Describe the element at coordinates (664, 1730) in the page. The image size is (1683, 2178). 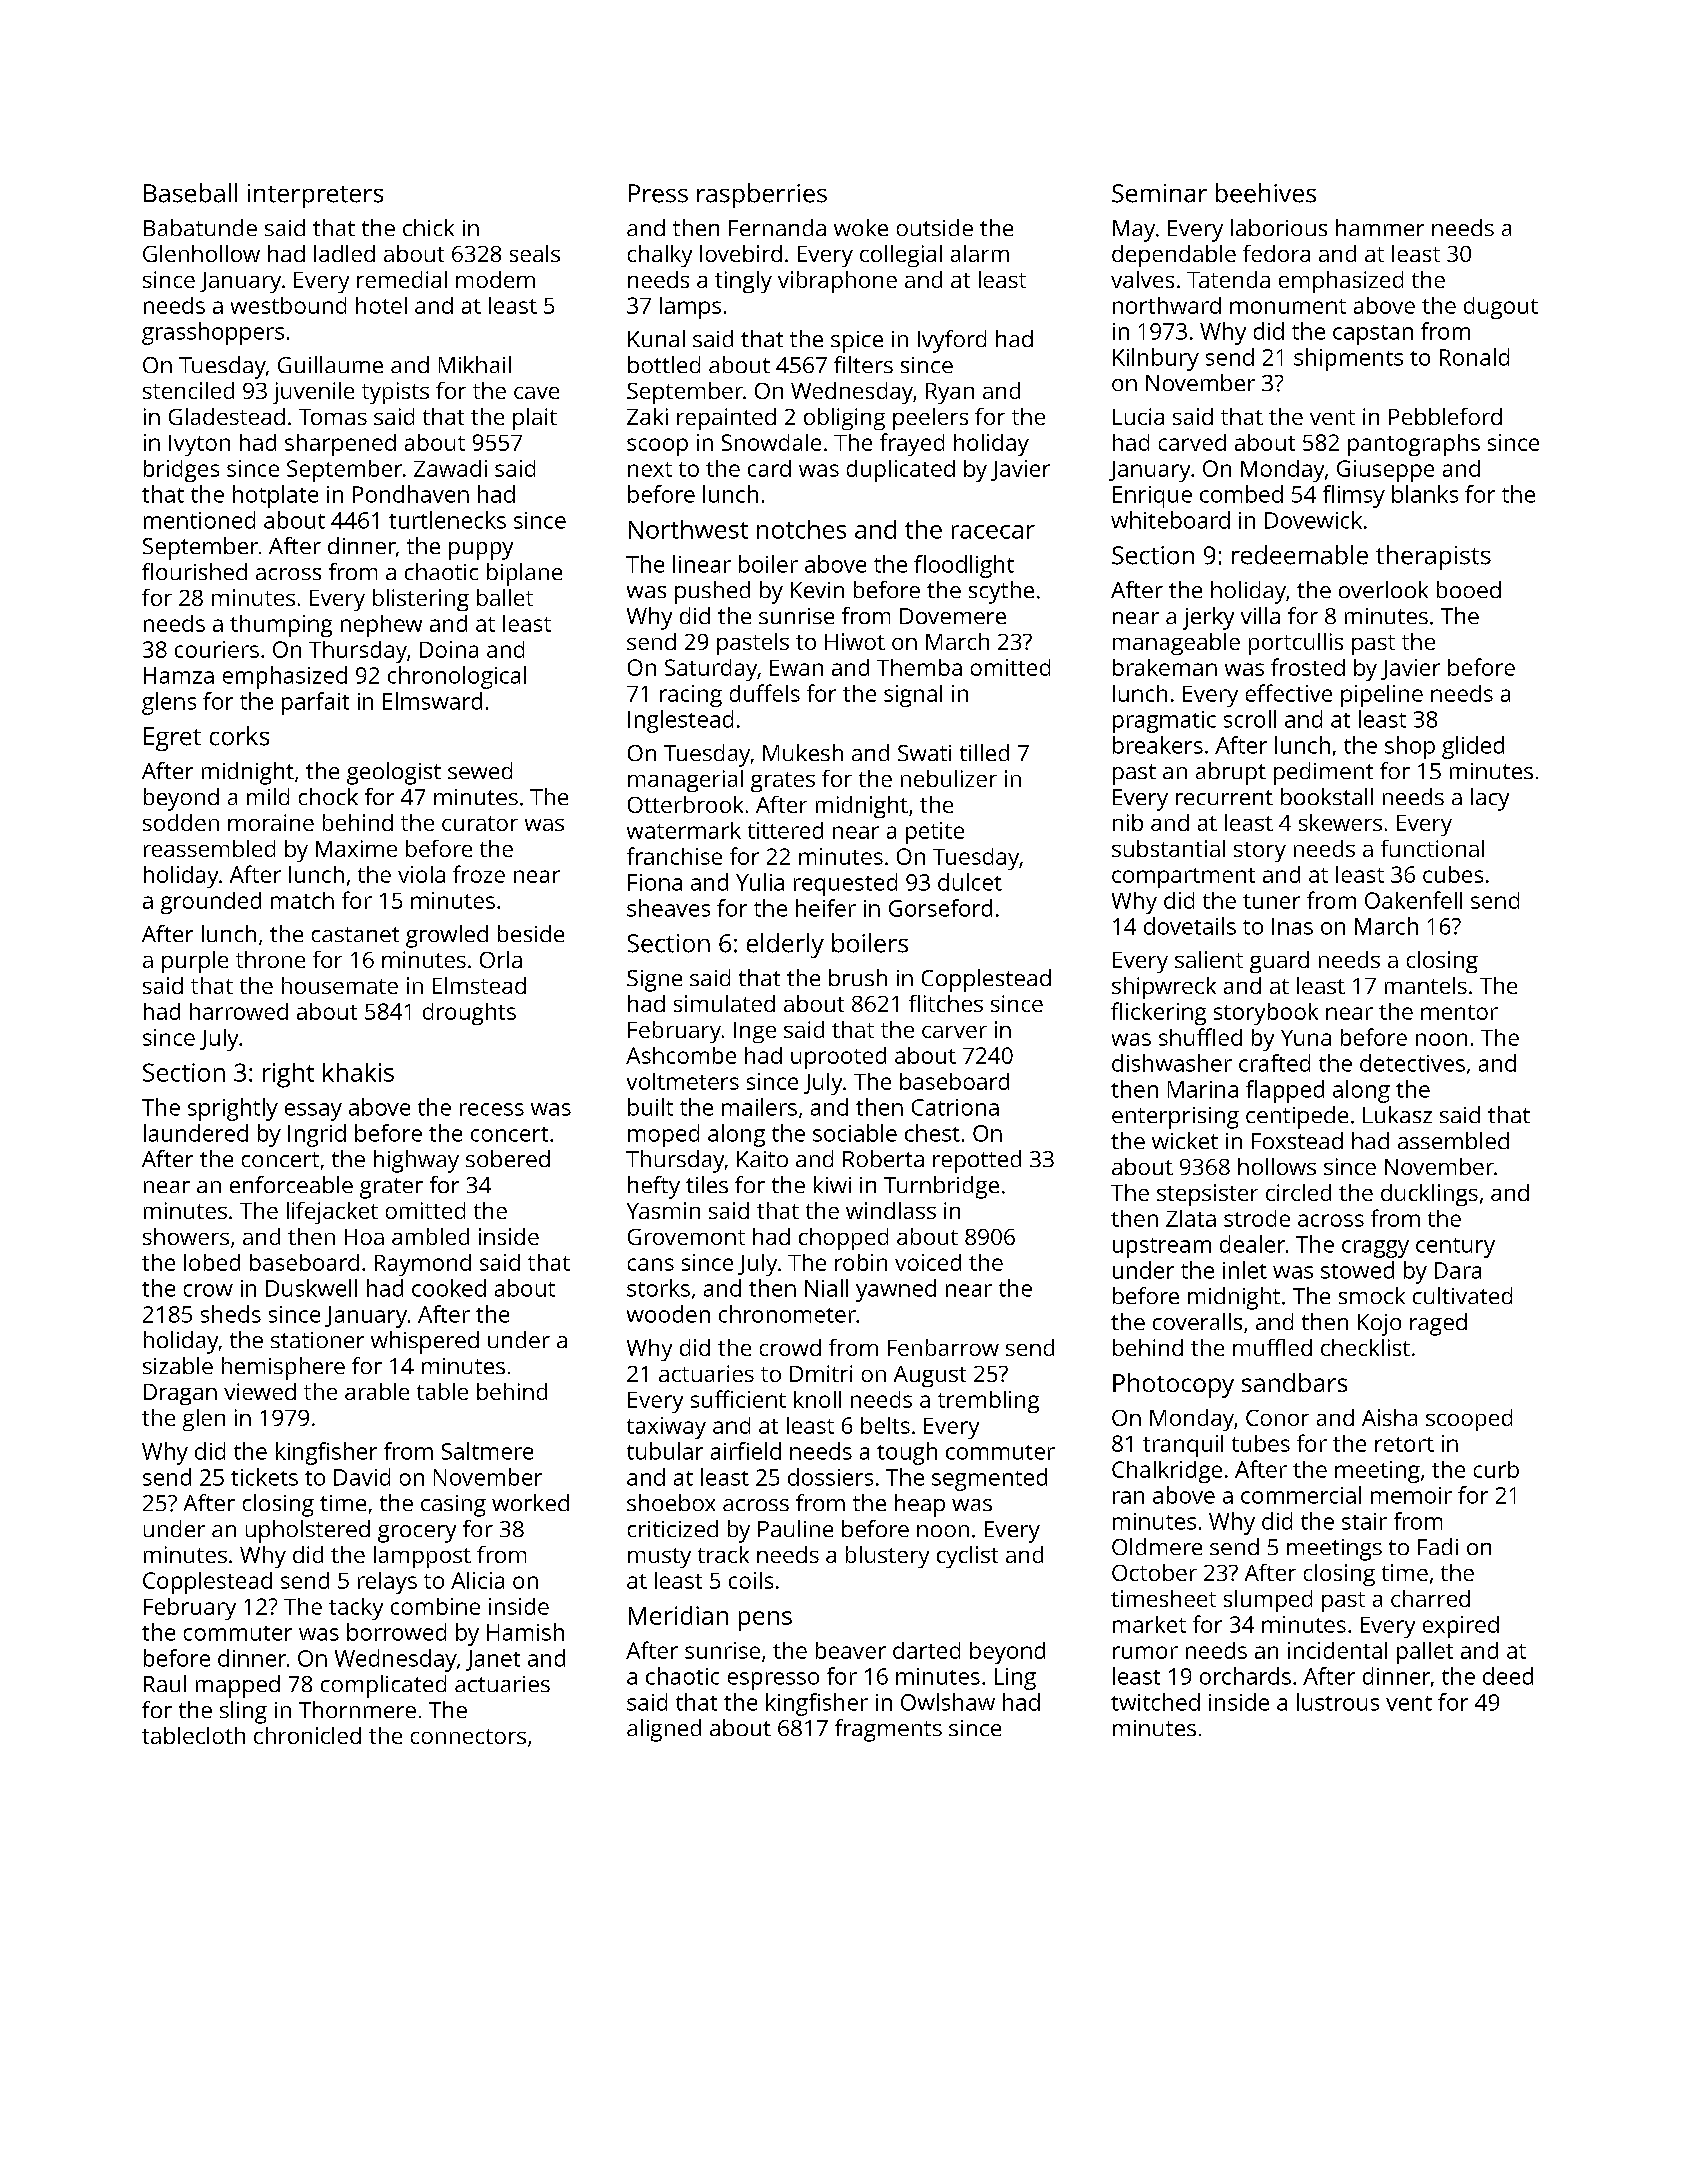
I see `aligned` at that location.
